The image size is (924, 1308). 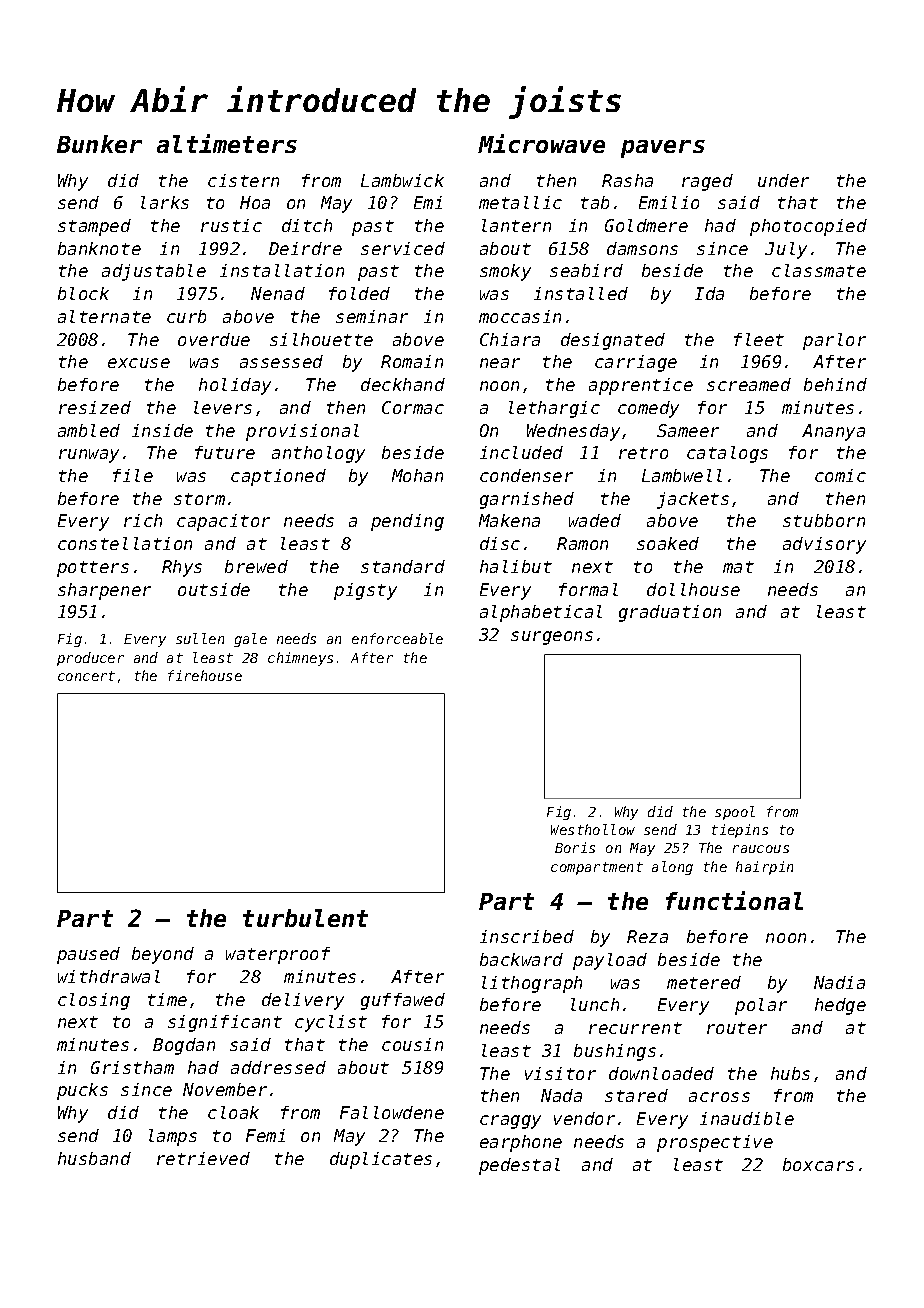 I want to click on Goldmere, so click(x=646, y=225).
